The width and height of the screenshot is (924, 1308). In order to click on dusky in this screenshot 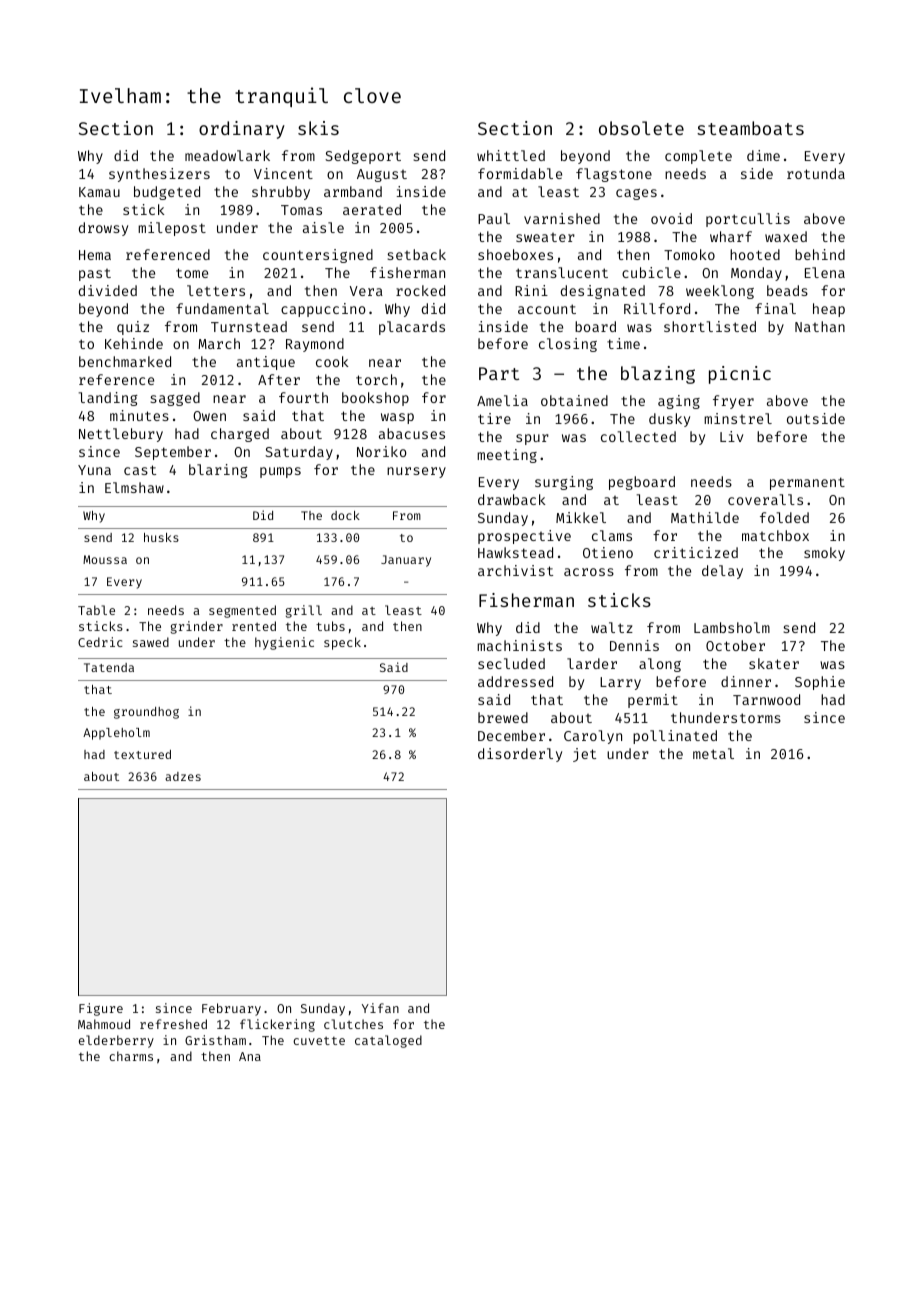, I will do `click(669, 420)`.
